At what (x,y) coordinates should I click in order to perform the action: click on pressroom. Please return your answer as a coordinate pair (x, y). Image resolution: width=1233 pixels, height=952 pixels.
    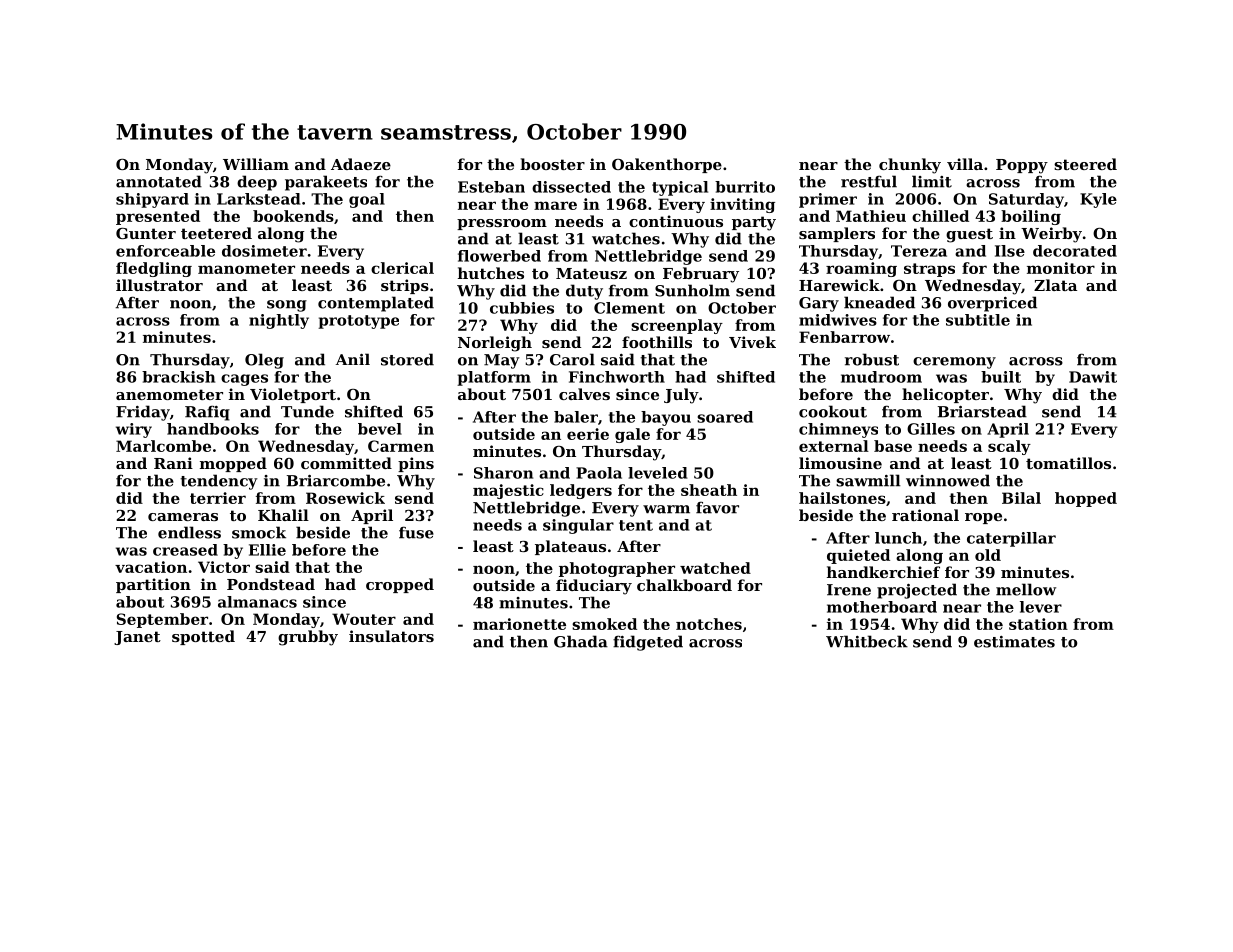
    Looking at the image, I should click on (502, 224).
